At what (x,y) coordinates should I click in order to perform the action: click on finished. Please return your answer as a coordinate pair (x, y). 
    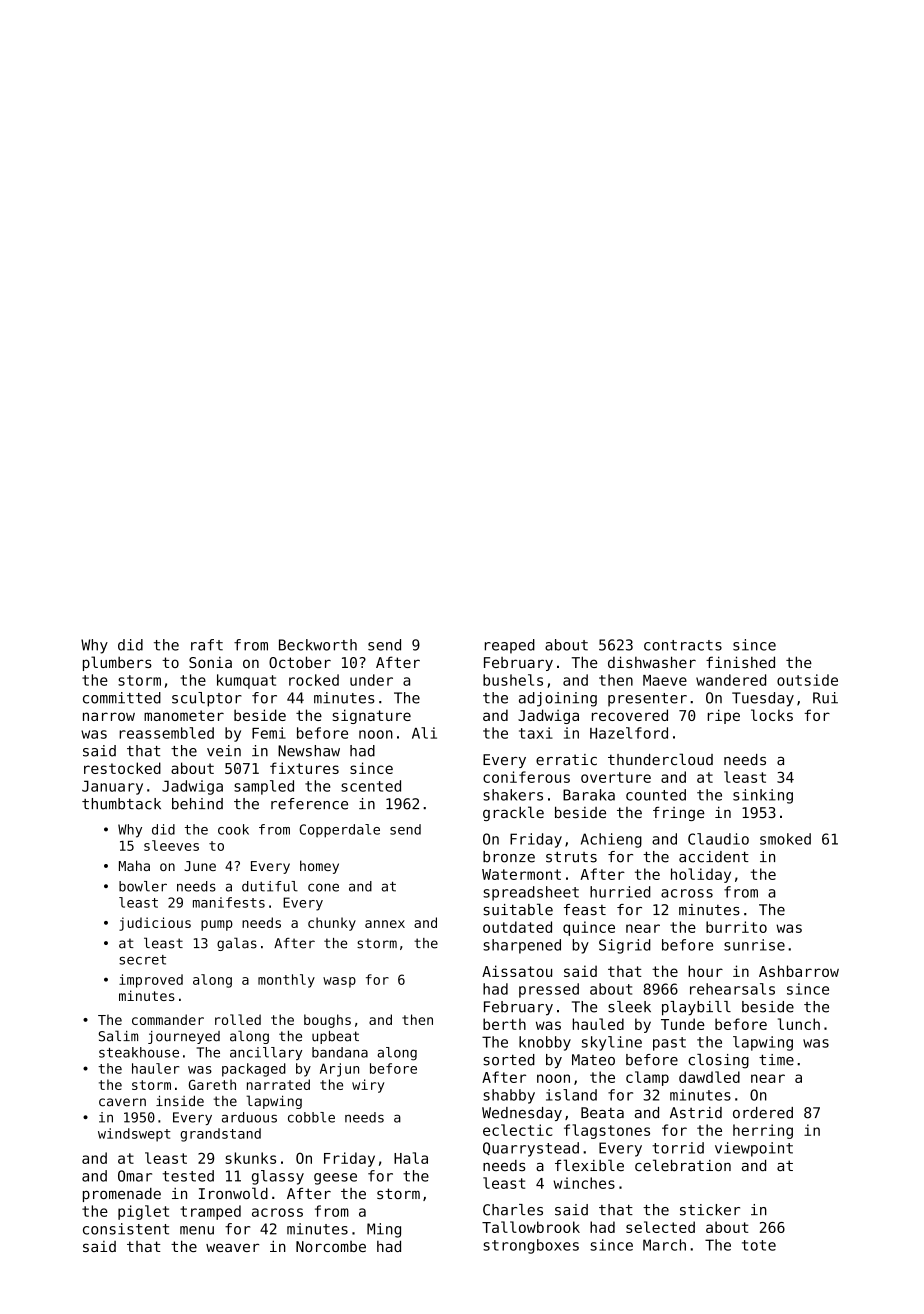
    Looking at the image, I should click on (740, 662).
